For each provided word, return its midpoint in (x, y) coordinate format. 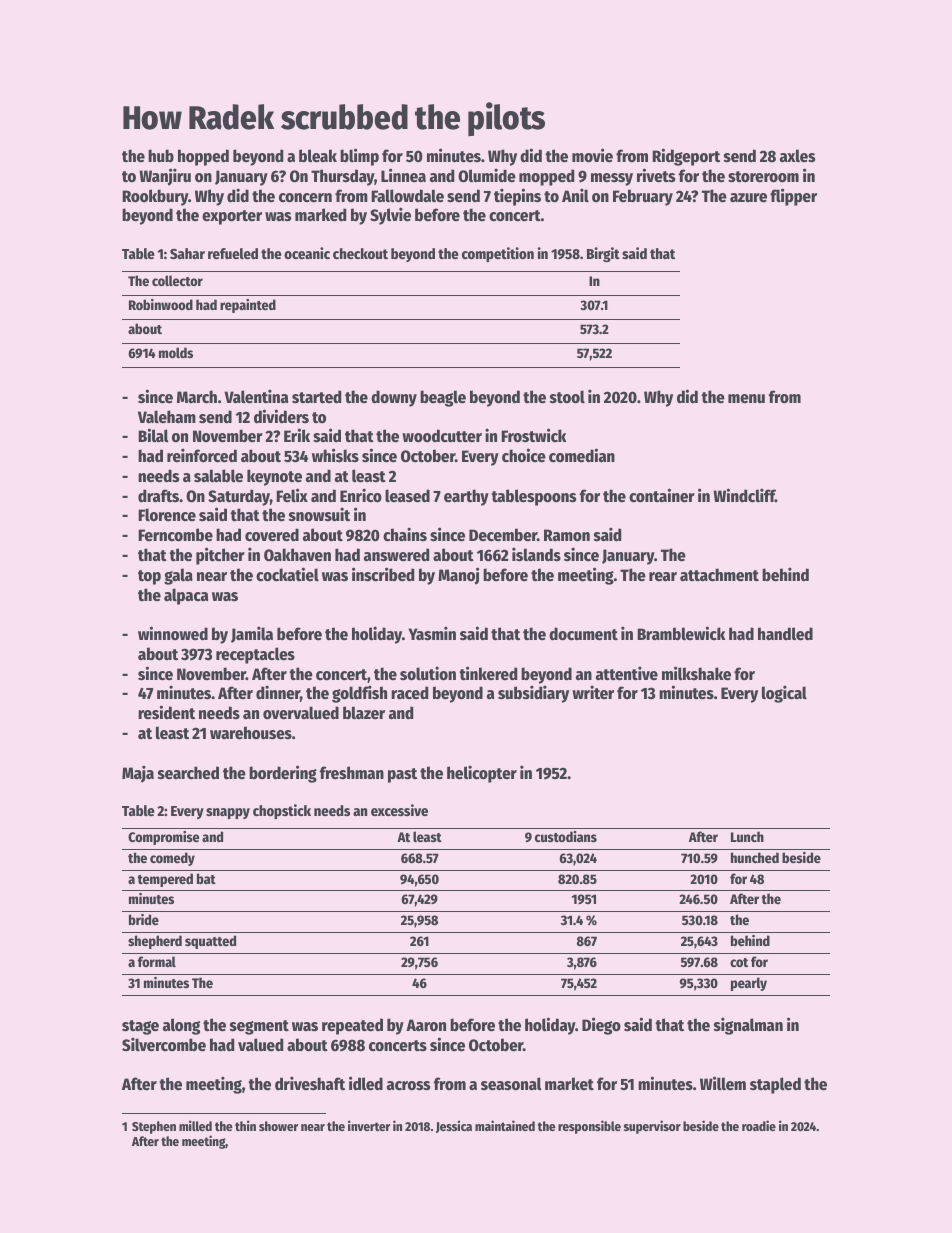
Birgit (603, 254)
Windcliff (744, 495)
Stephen (154, 1127)
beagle (443, 398)
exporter (232, 217)
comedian (582, 455)
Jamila (252, 634)
